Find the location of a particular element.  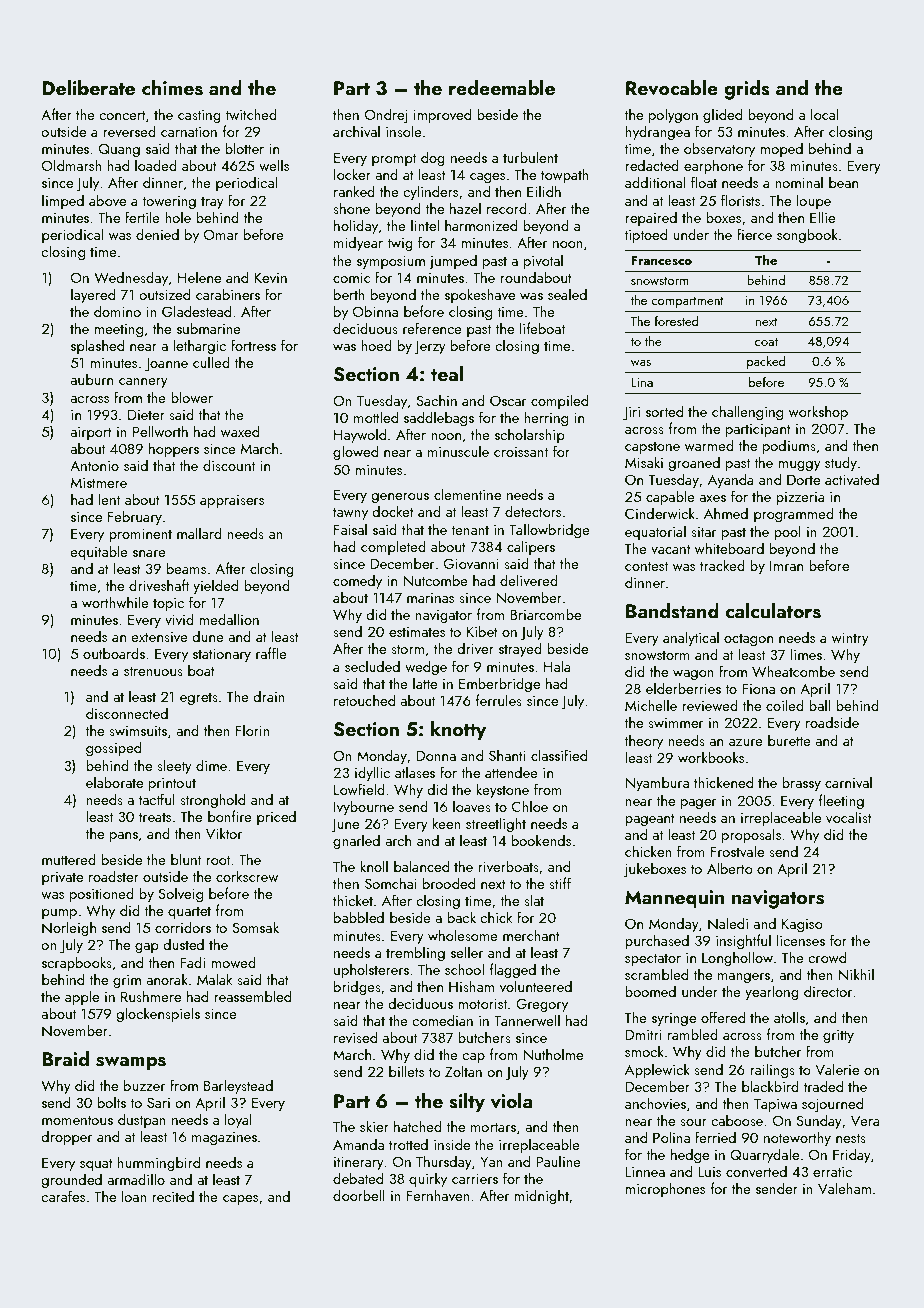

shone is located at coordinates (351, 208).
